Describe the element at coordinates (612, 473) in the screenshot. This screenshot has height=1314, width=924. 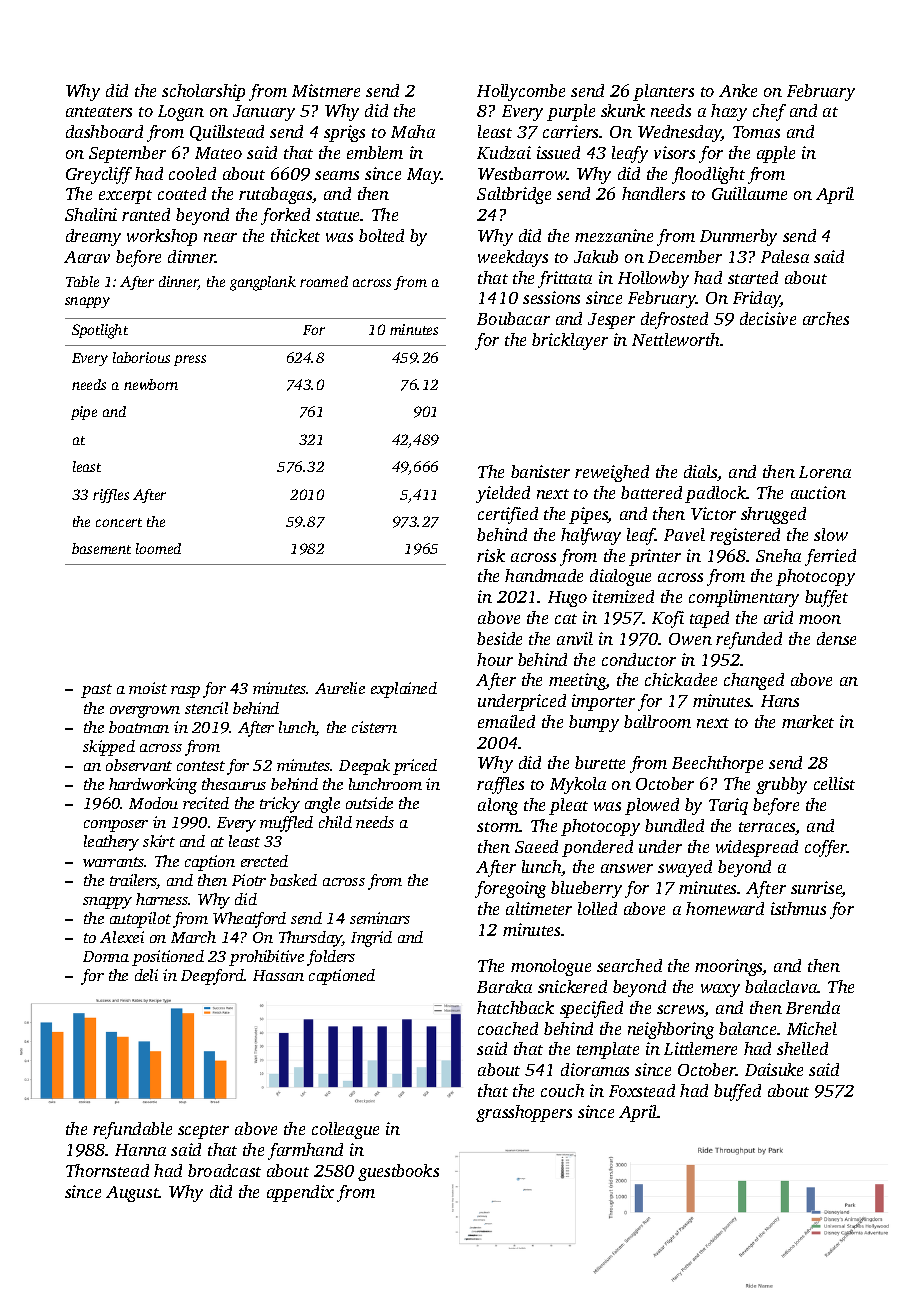
I see `reweighed` at that location.
